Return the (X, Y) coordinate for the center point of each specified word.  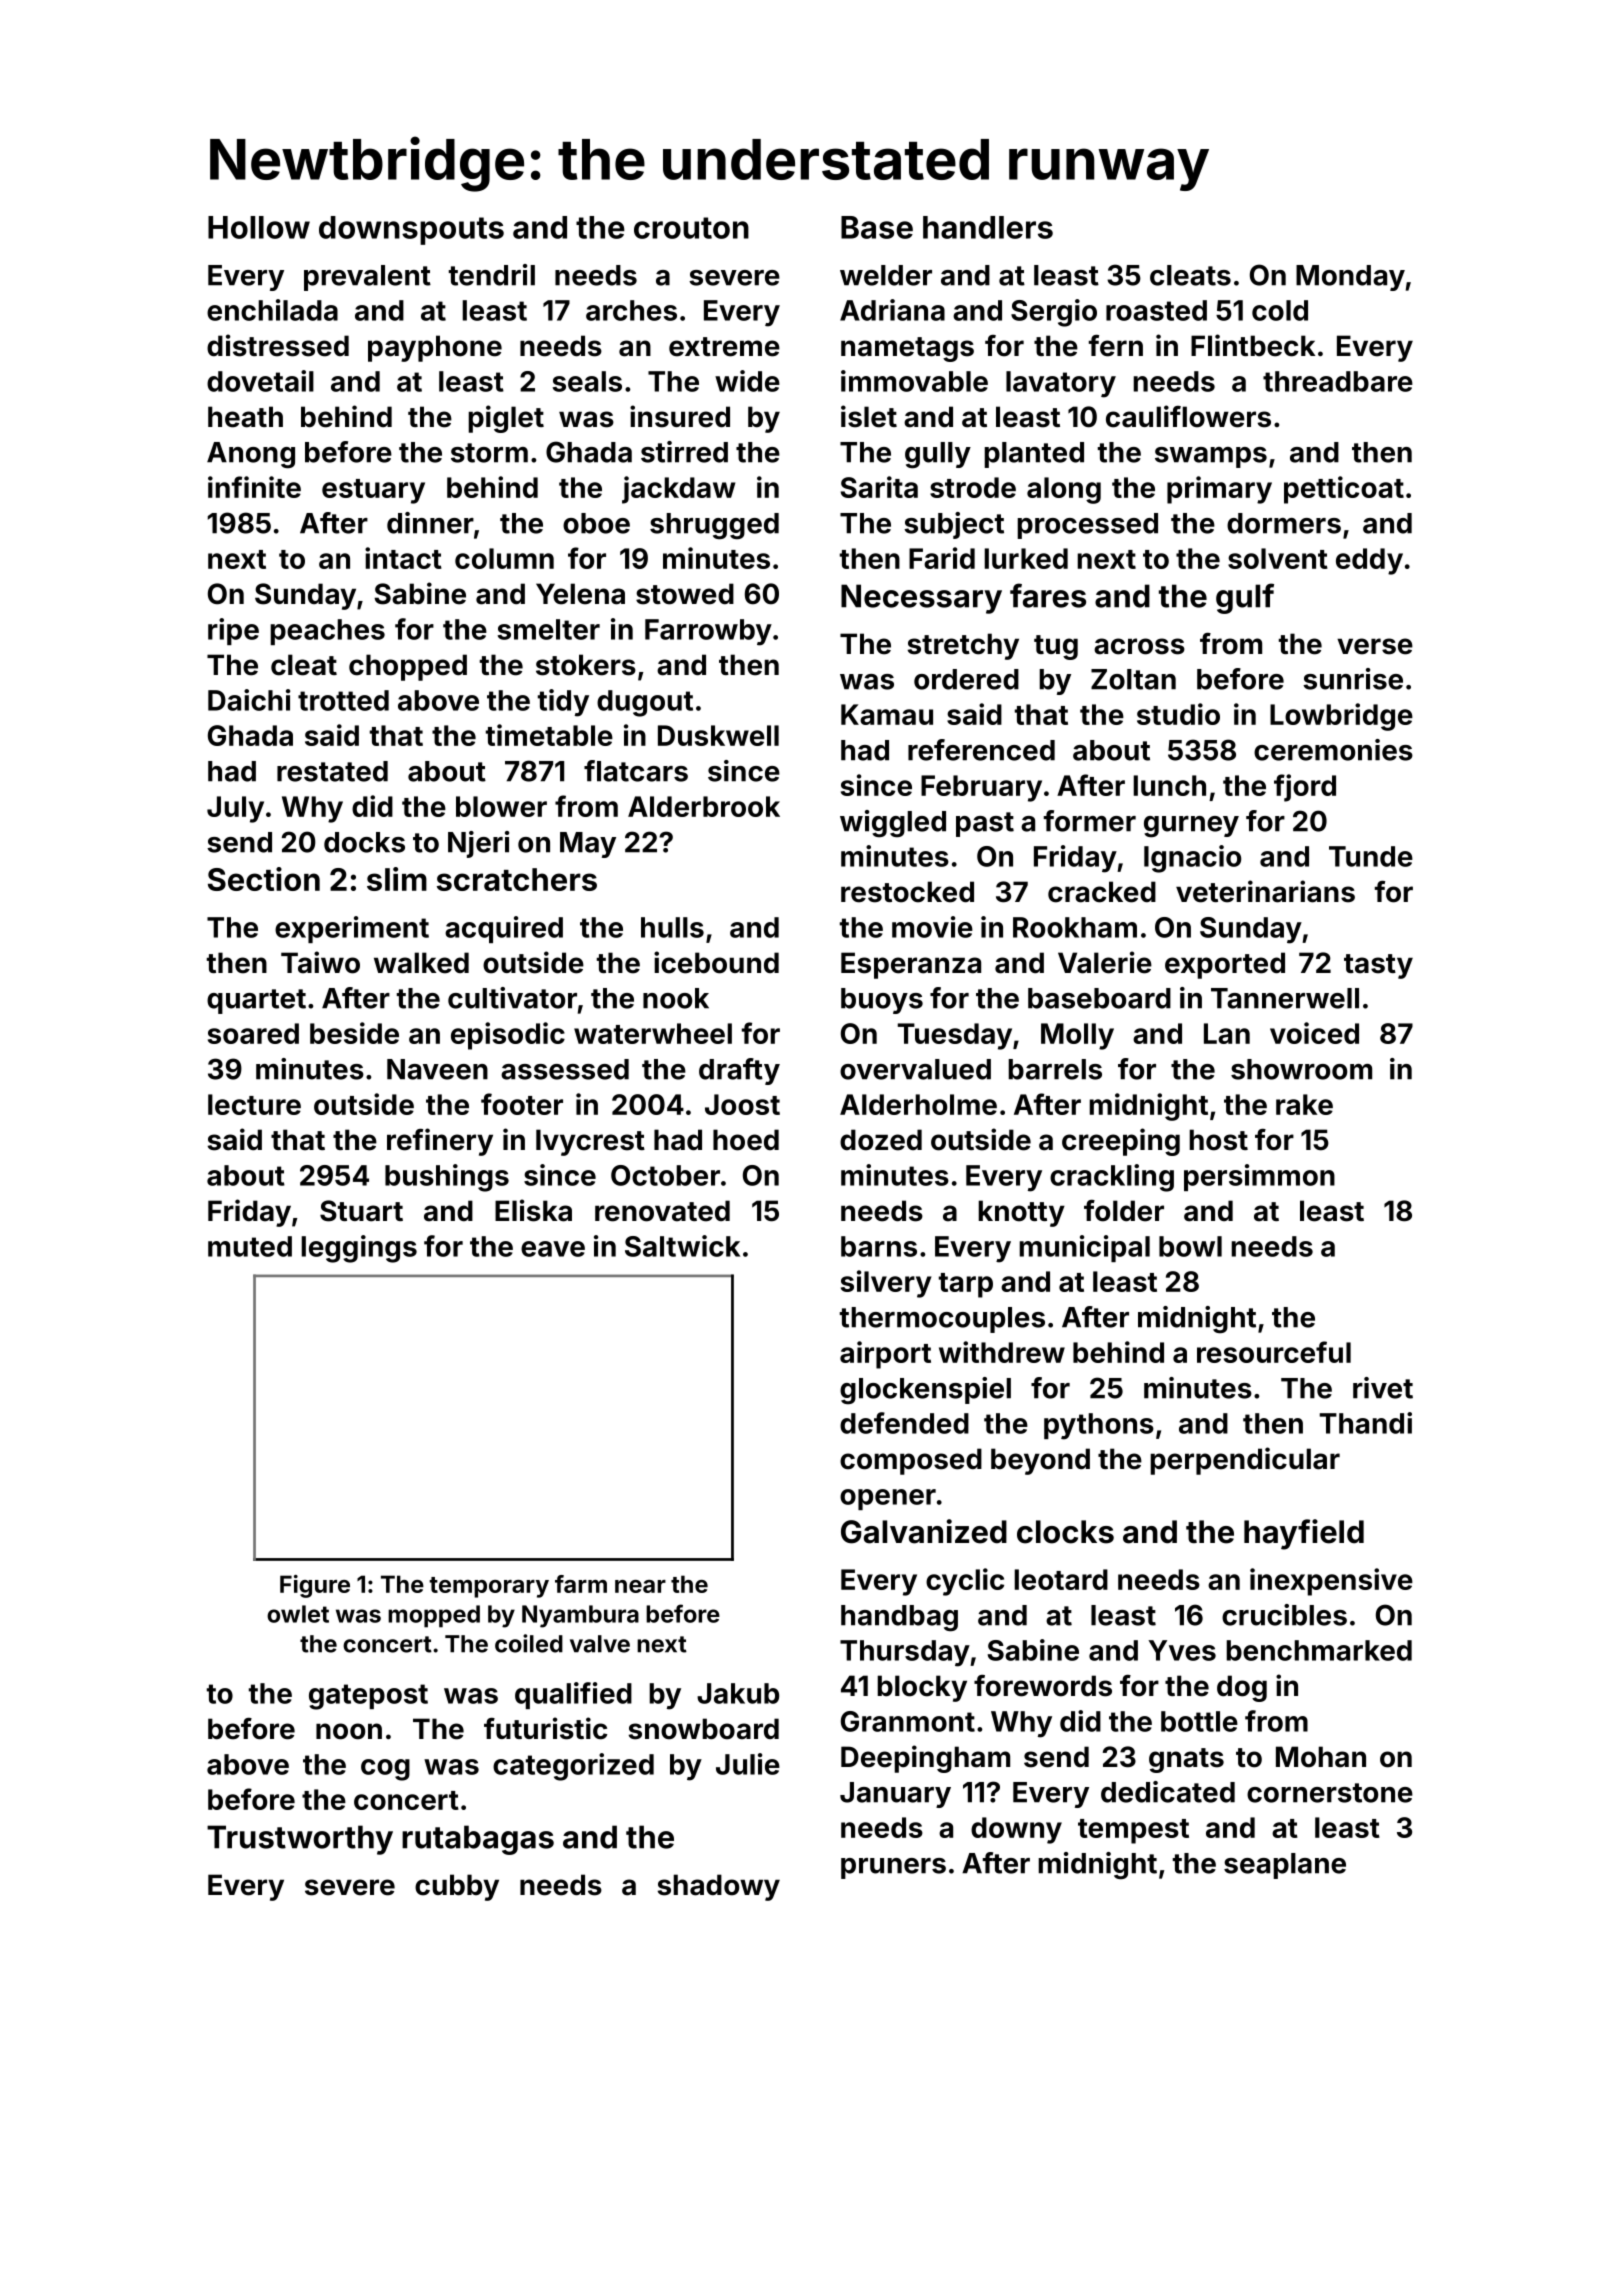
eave (553, 1249)
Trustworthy (300, 1840)
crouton (691, 228)
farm (581, 1584)
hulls (672, 927)
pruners (893, 1868)
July (235, 809)
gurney (1191, 827)
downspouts (411, 230)
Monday (1350, 278)
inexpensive (1331, 1582)
